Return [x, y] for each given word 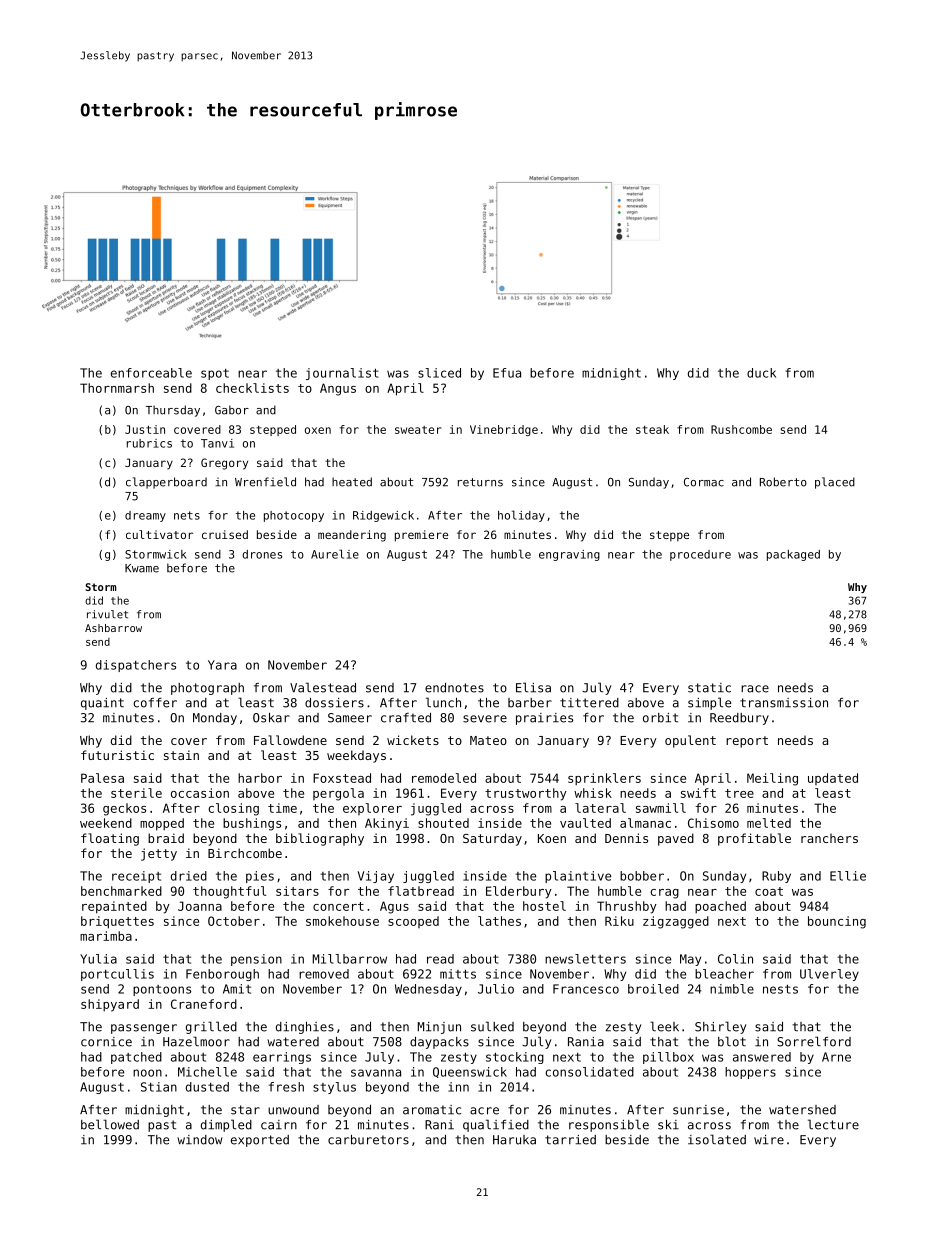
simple [709, 703]
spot [215, 374]
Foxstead [342, 778]
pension [256, 960]
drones [262, 554]
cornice [106, 1042]
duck [761, 373]
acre [484, 1111]
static [709, 688]
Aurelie [335, 554]
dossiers [334, 703]
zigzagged [676, 922]
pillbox [668, 1058]
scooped [413, 922]
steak [652, 429]
